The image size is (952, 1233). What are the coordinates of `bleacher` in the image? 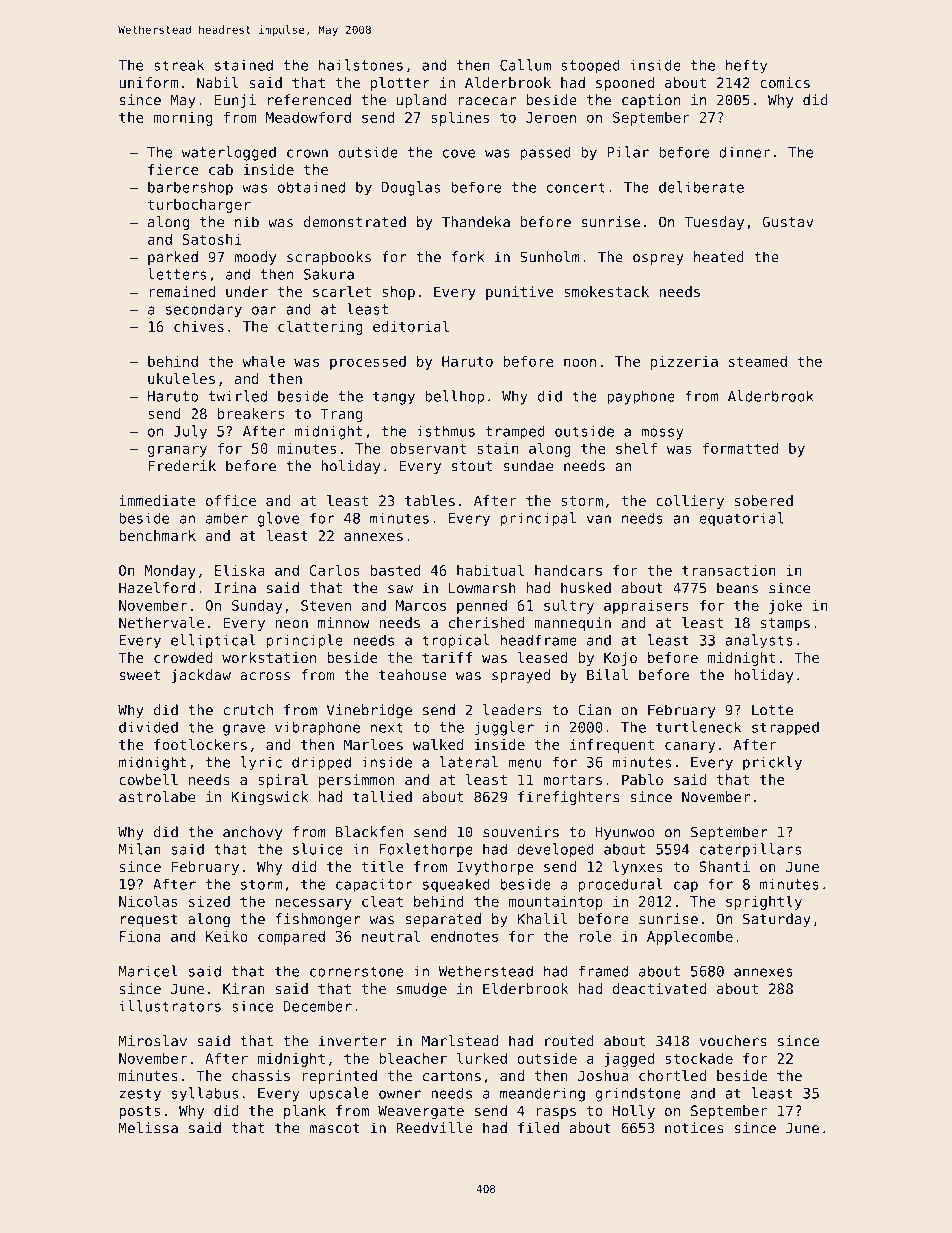 It's located at (413, 1058).
